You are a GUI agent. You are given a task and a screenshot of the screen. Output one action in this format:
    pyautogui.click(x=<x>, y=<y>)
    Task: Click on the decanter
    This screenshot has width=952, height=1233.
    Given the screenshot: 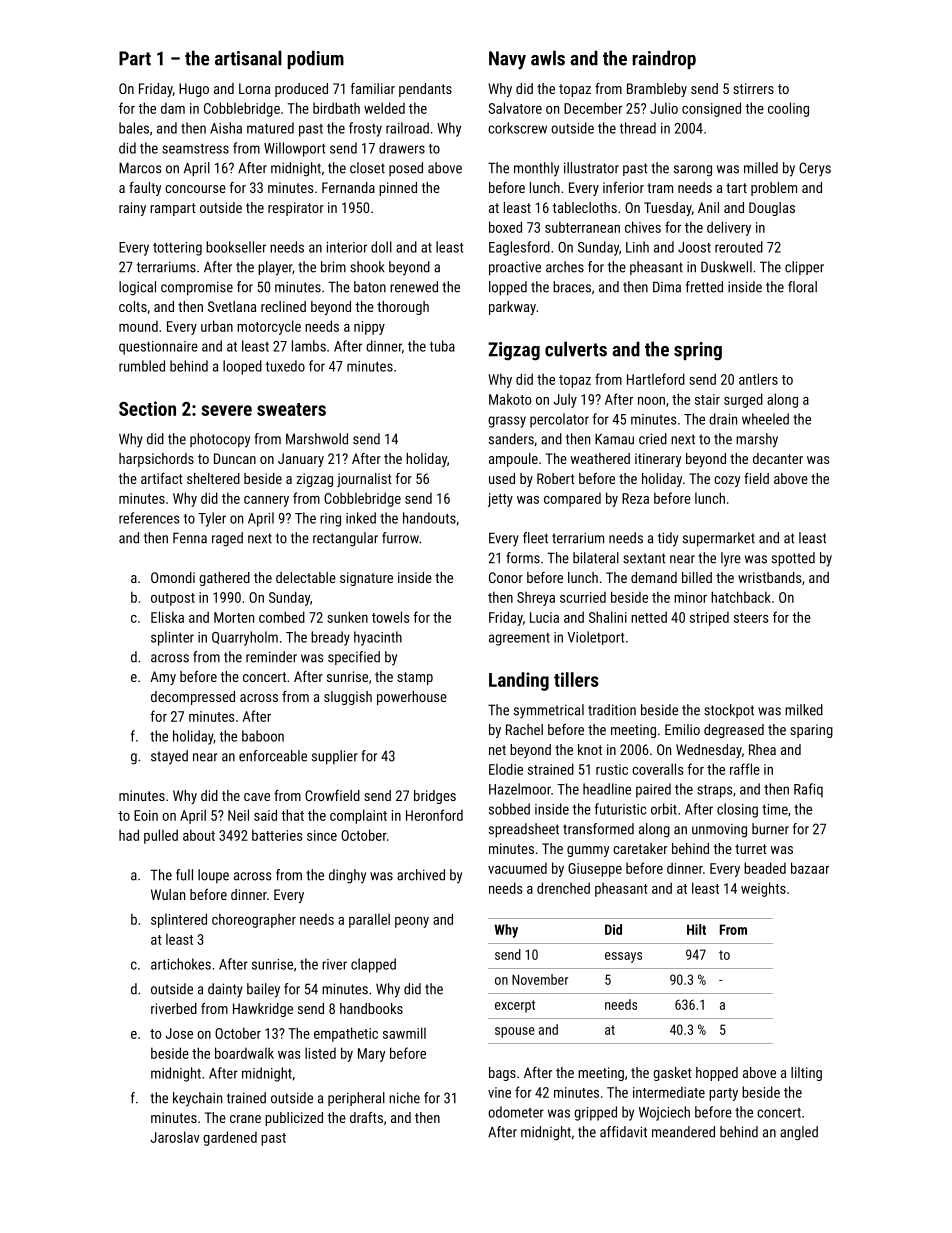 What is the action you would take?
    pyautogui.click(x=778, y=458)
